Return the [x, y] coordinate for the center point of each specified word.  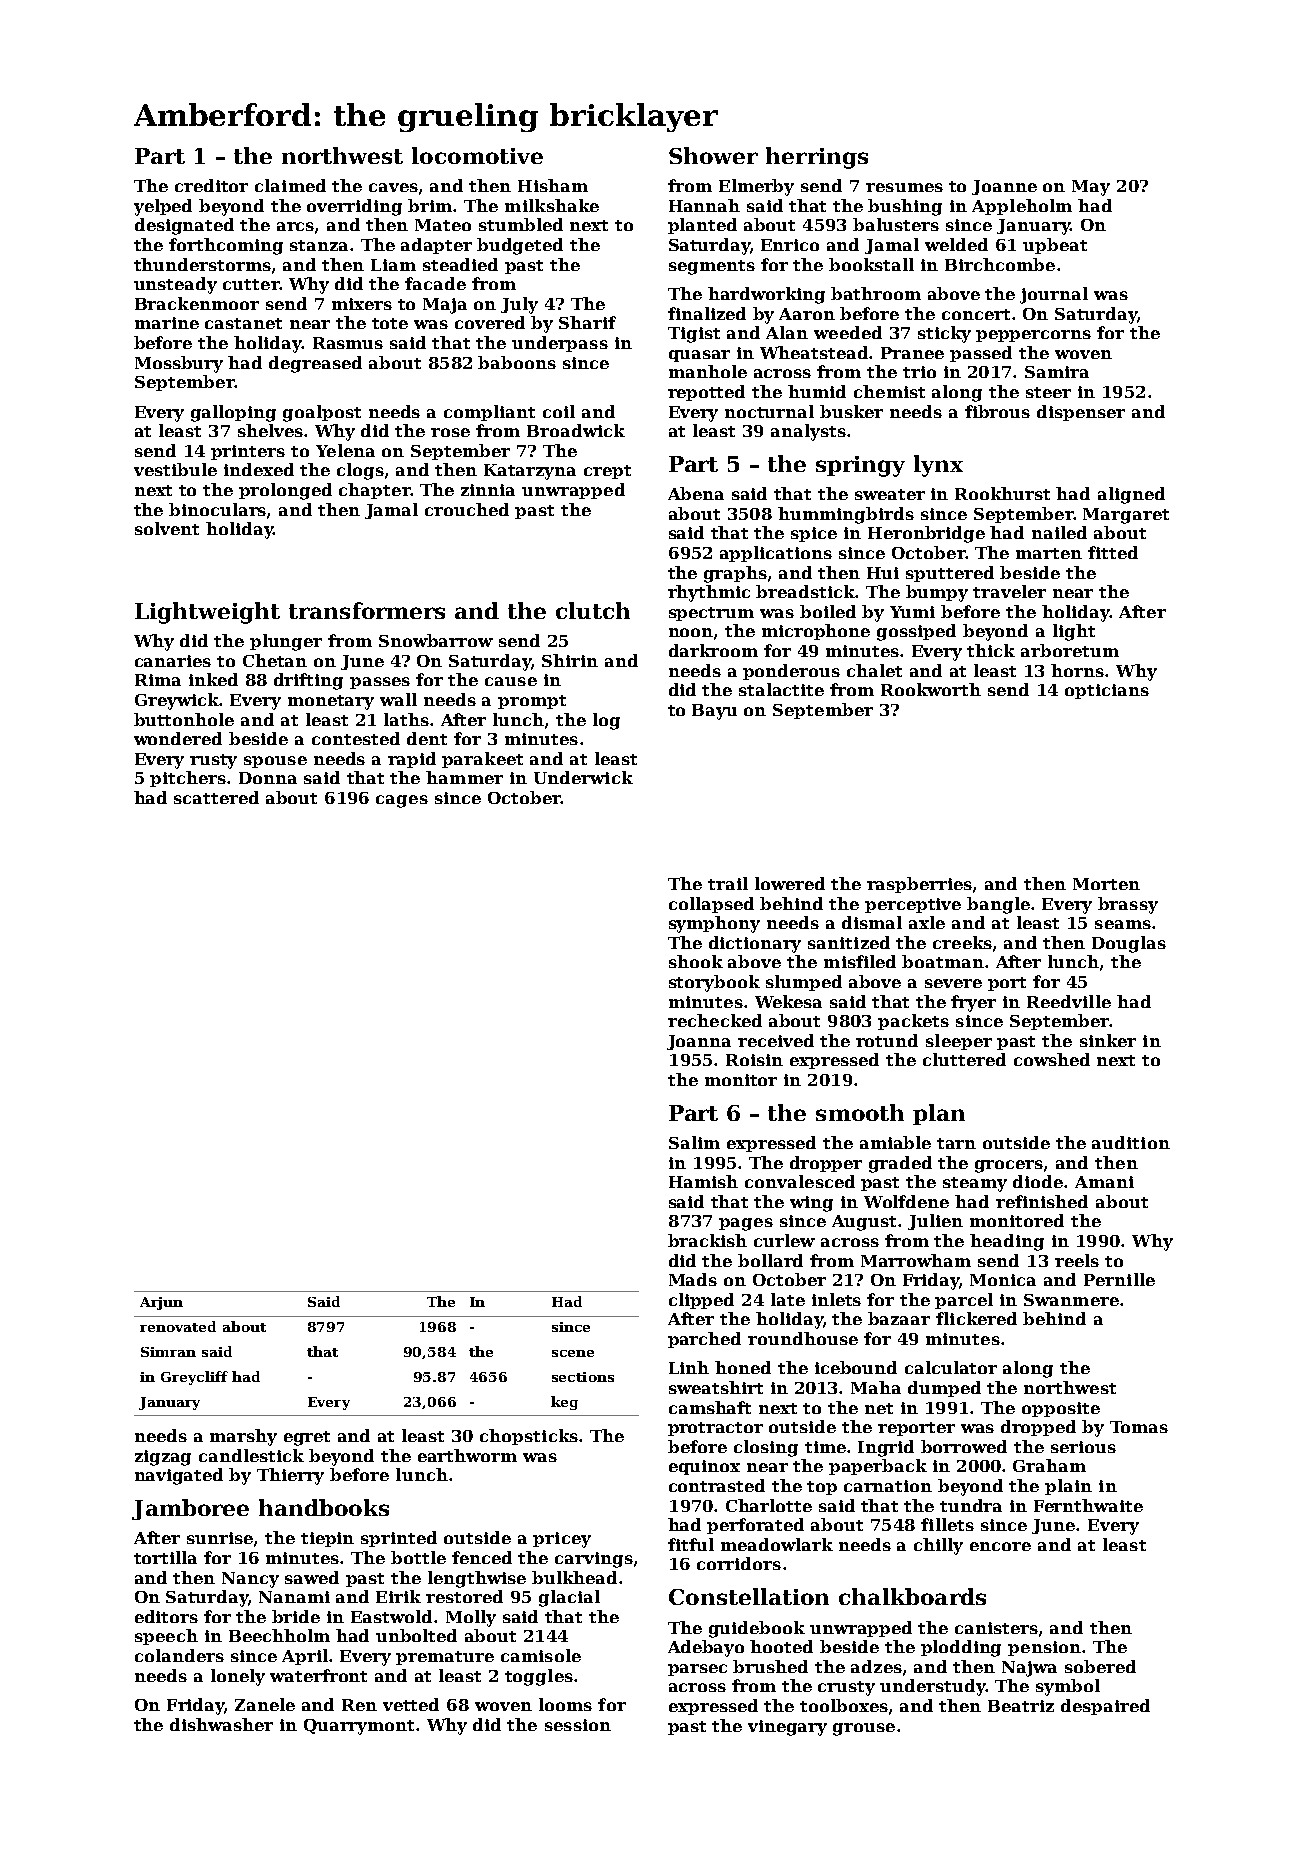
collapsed [711, 905]
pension [1044, 1648]
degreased [315, 364]
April [305, 1657]
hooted [781, 1646]
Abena [696, 493]
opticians [1107, 691]
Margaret [1126, 516]
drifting [308, 681]
